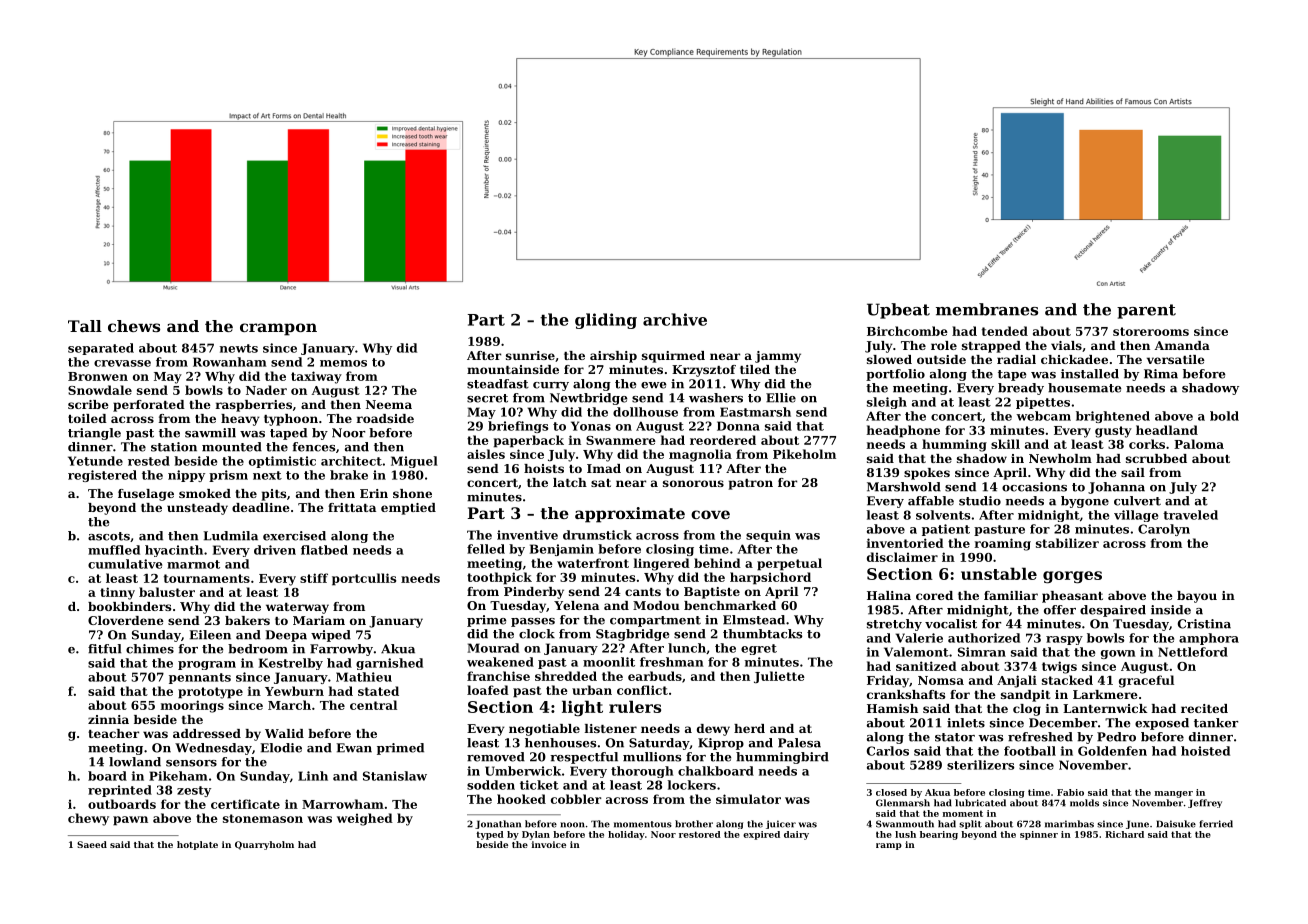 The height and width of the document is (924, 1308). I want to click on unstable, so click(999, 573).
